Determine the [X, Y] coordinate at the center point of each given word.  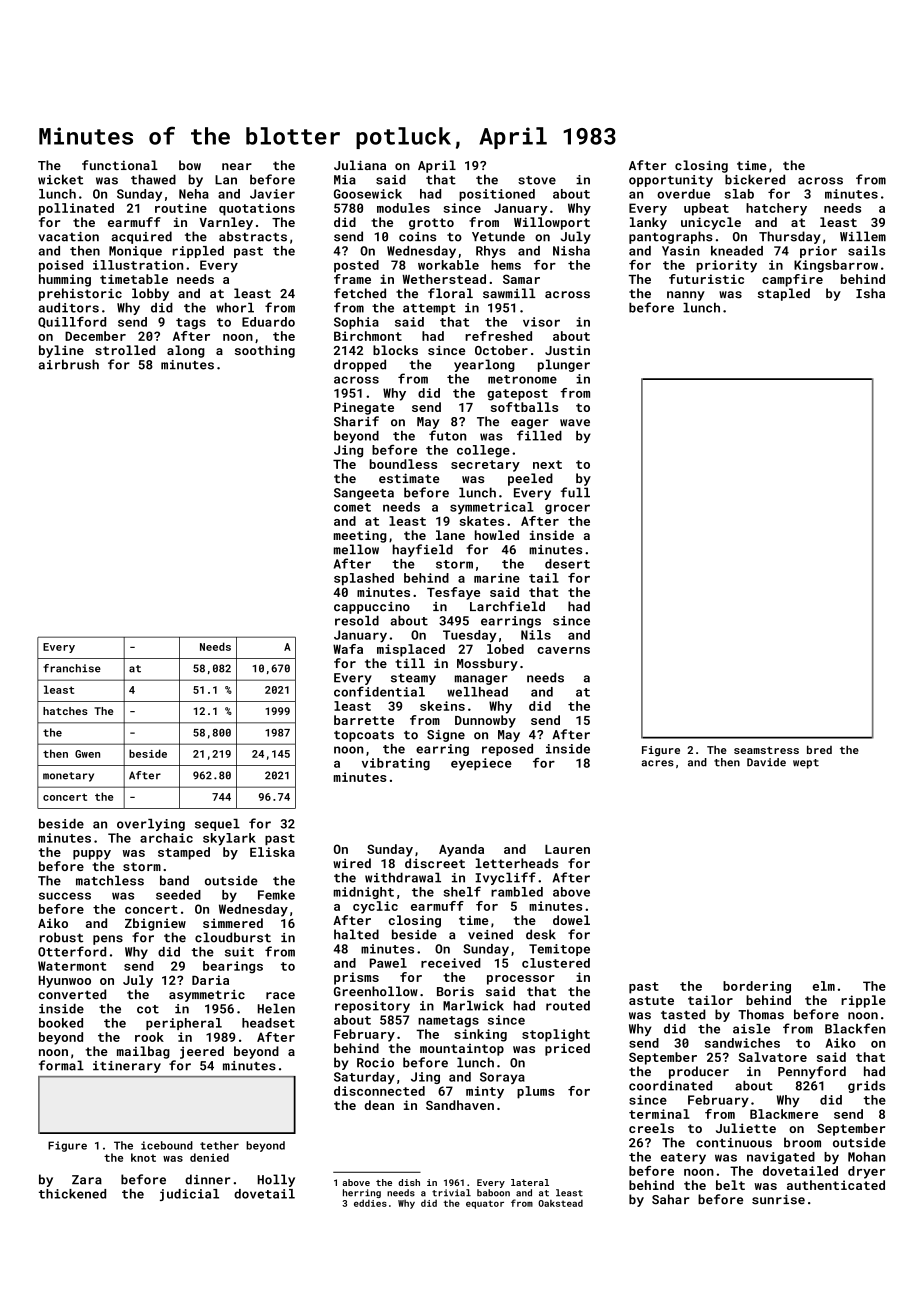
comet [352, 507]
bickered [755, 179]
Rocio [375, 1063]
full [575, 492]
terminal [659, 1114]
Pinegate [364, 408]
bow [190, 165]
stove [537, 180]
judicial [189, 1195]
